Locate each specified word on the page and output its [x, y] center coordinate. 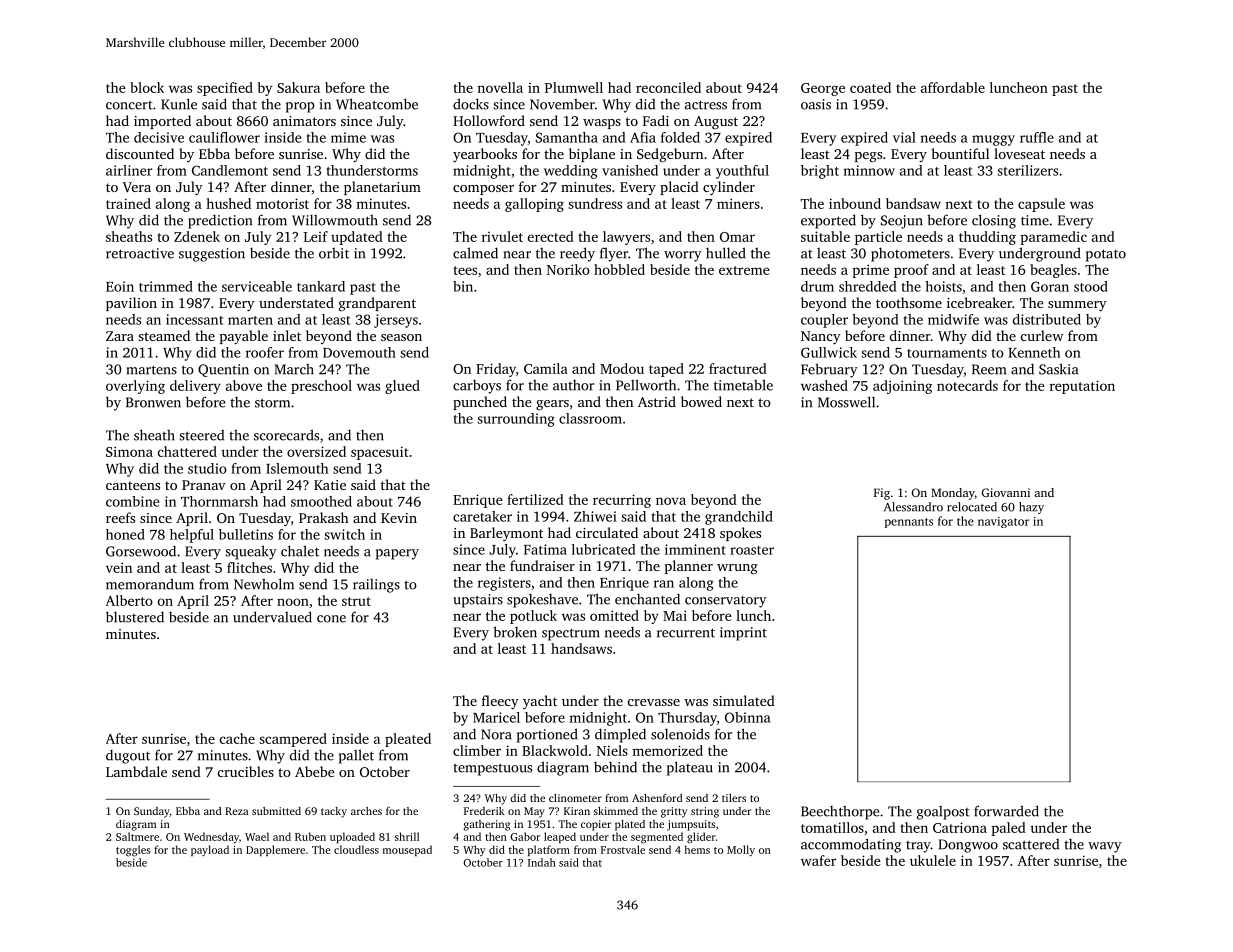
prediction [220, 221]
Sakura [298, 87]
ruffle [1037, 137]
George [823, 89]
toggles [133, 851]
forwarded [1006, 811]
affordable [953, 87]
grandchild [739, 518]
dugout [128, 756]
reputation [1082, 387]
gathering [487, 825]
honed [125, 534]
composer [483, 190]
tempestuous [492, 769]
